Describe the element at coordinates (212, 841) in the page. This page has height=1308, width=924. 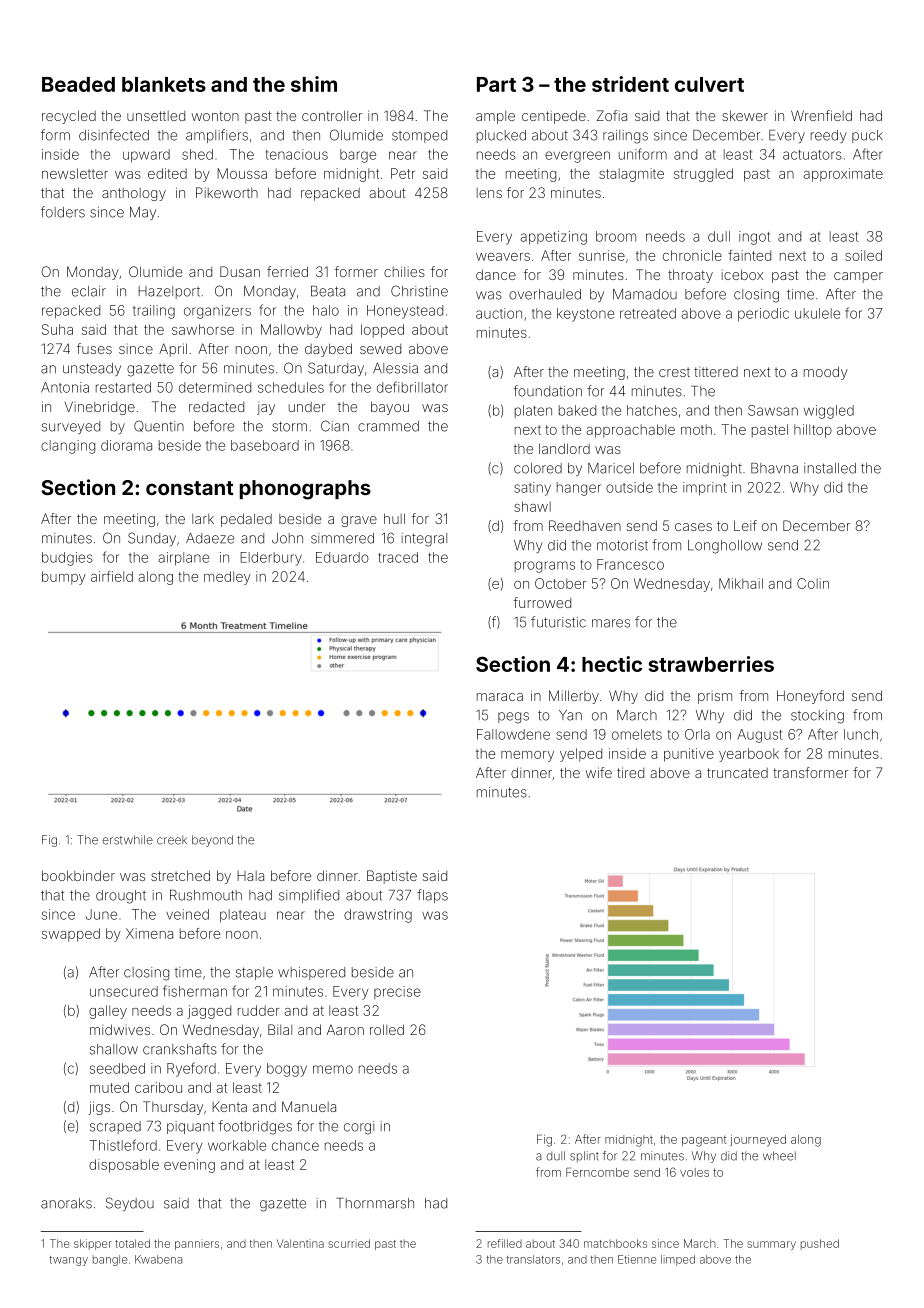
I see `beyond` at that location.
